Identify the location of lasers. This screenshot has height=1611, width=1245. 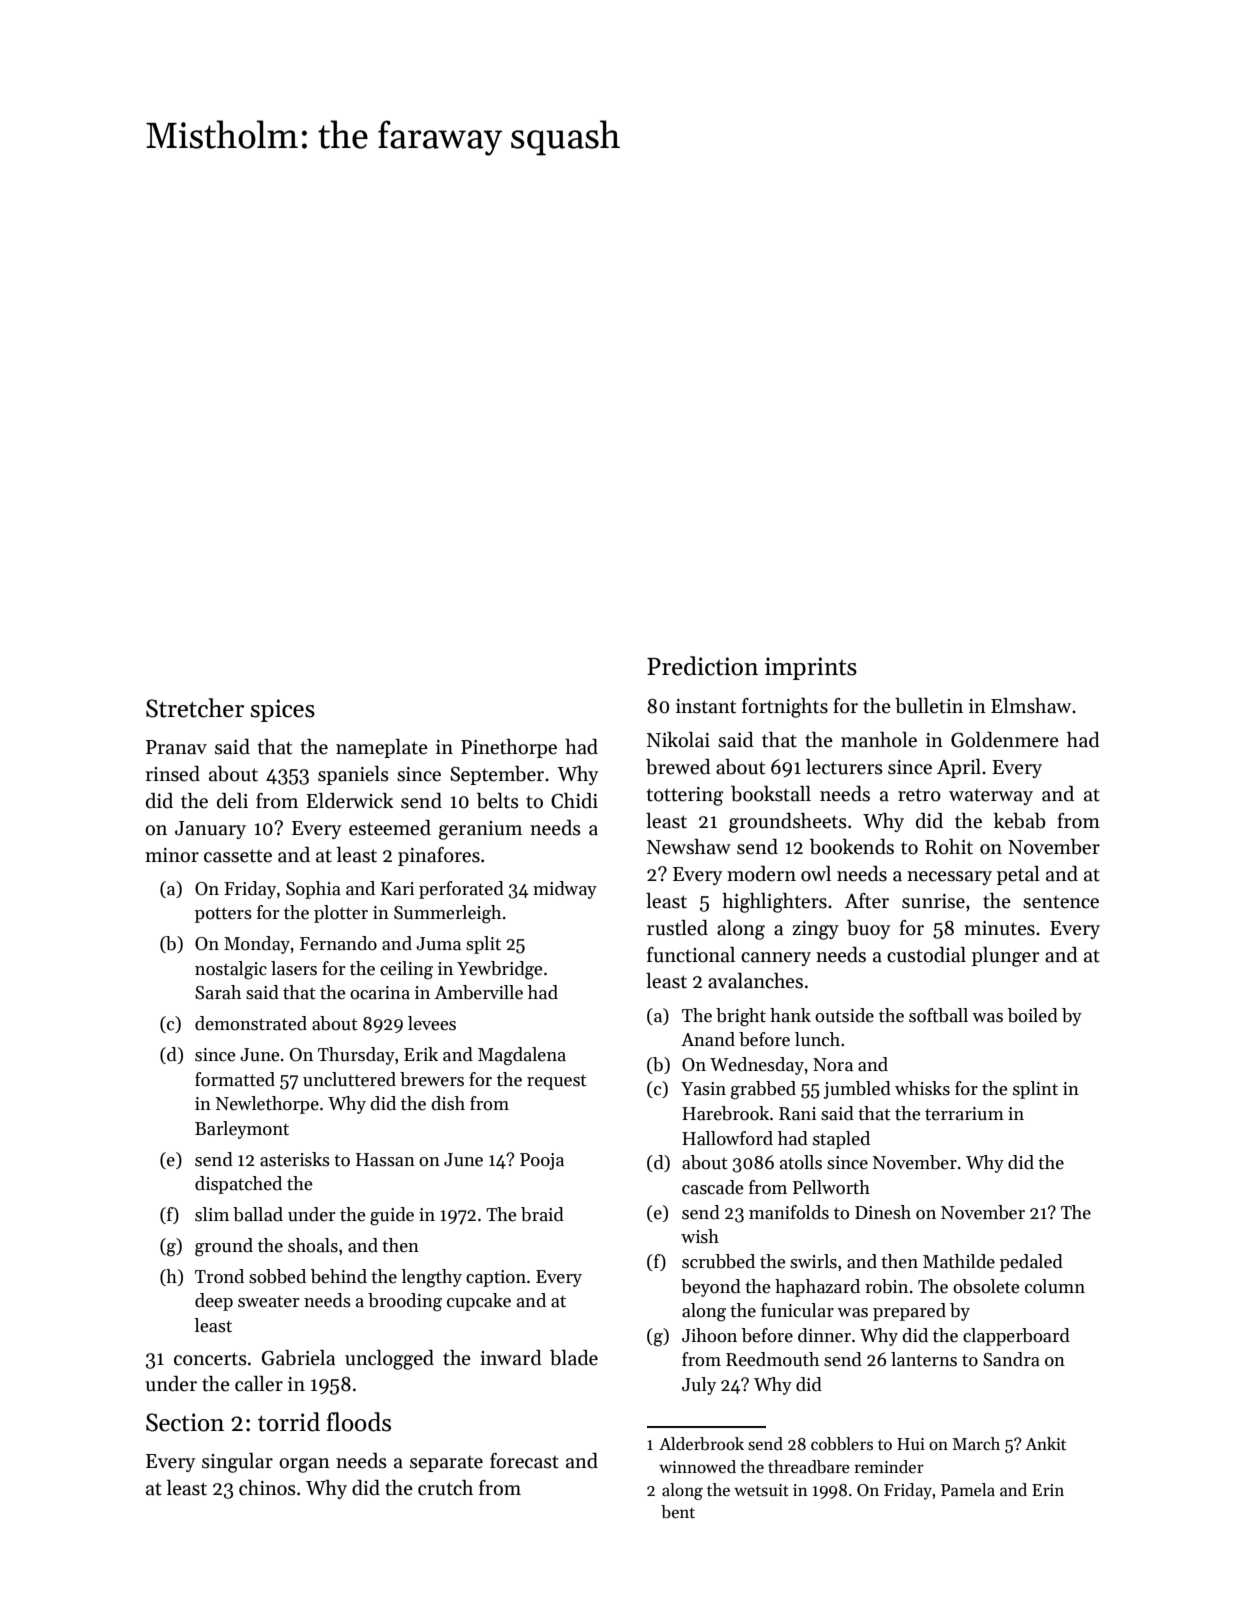
(294, 968).
